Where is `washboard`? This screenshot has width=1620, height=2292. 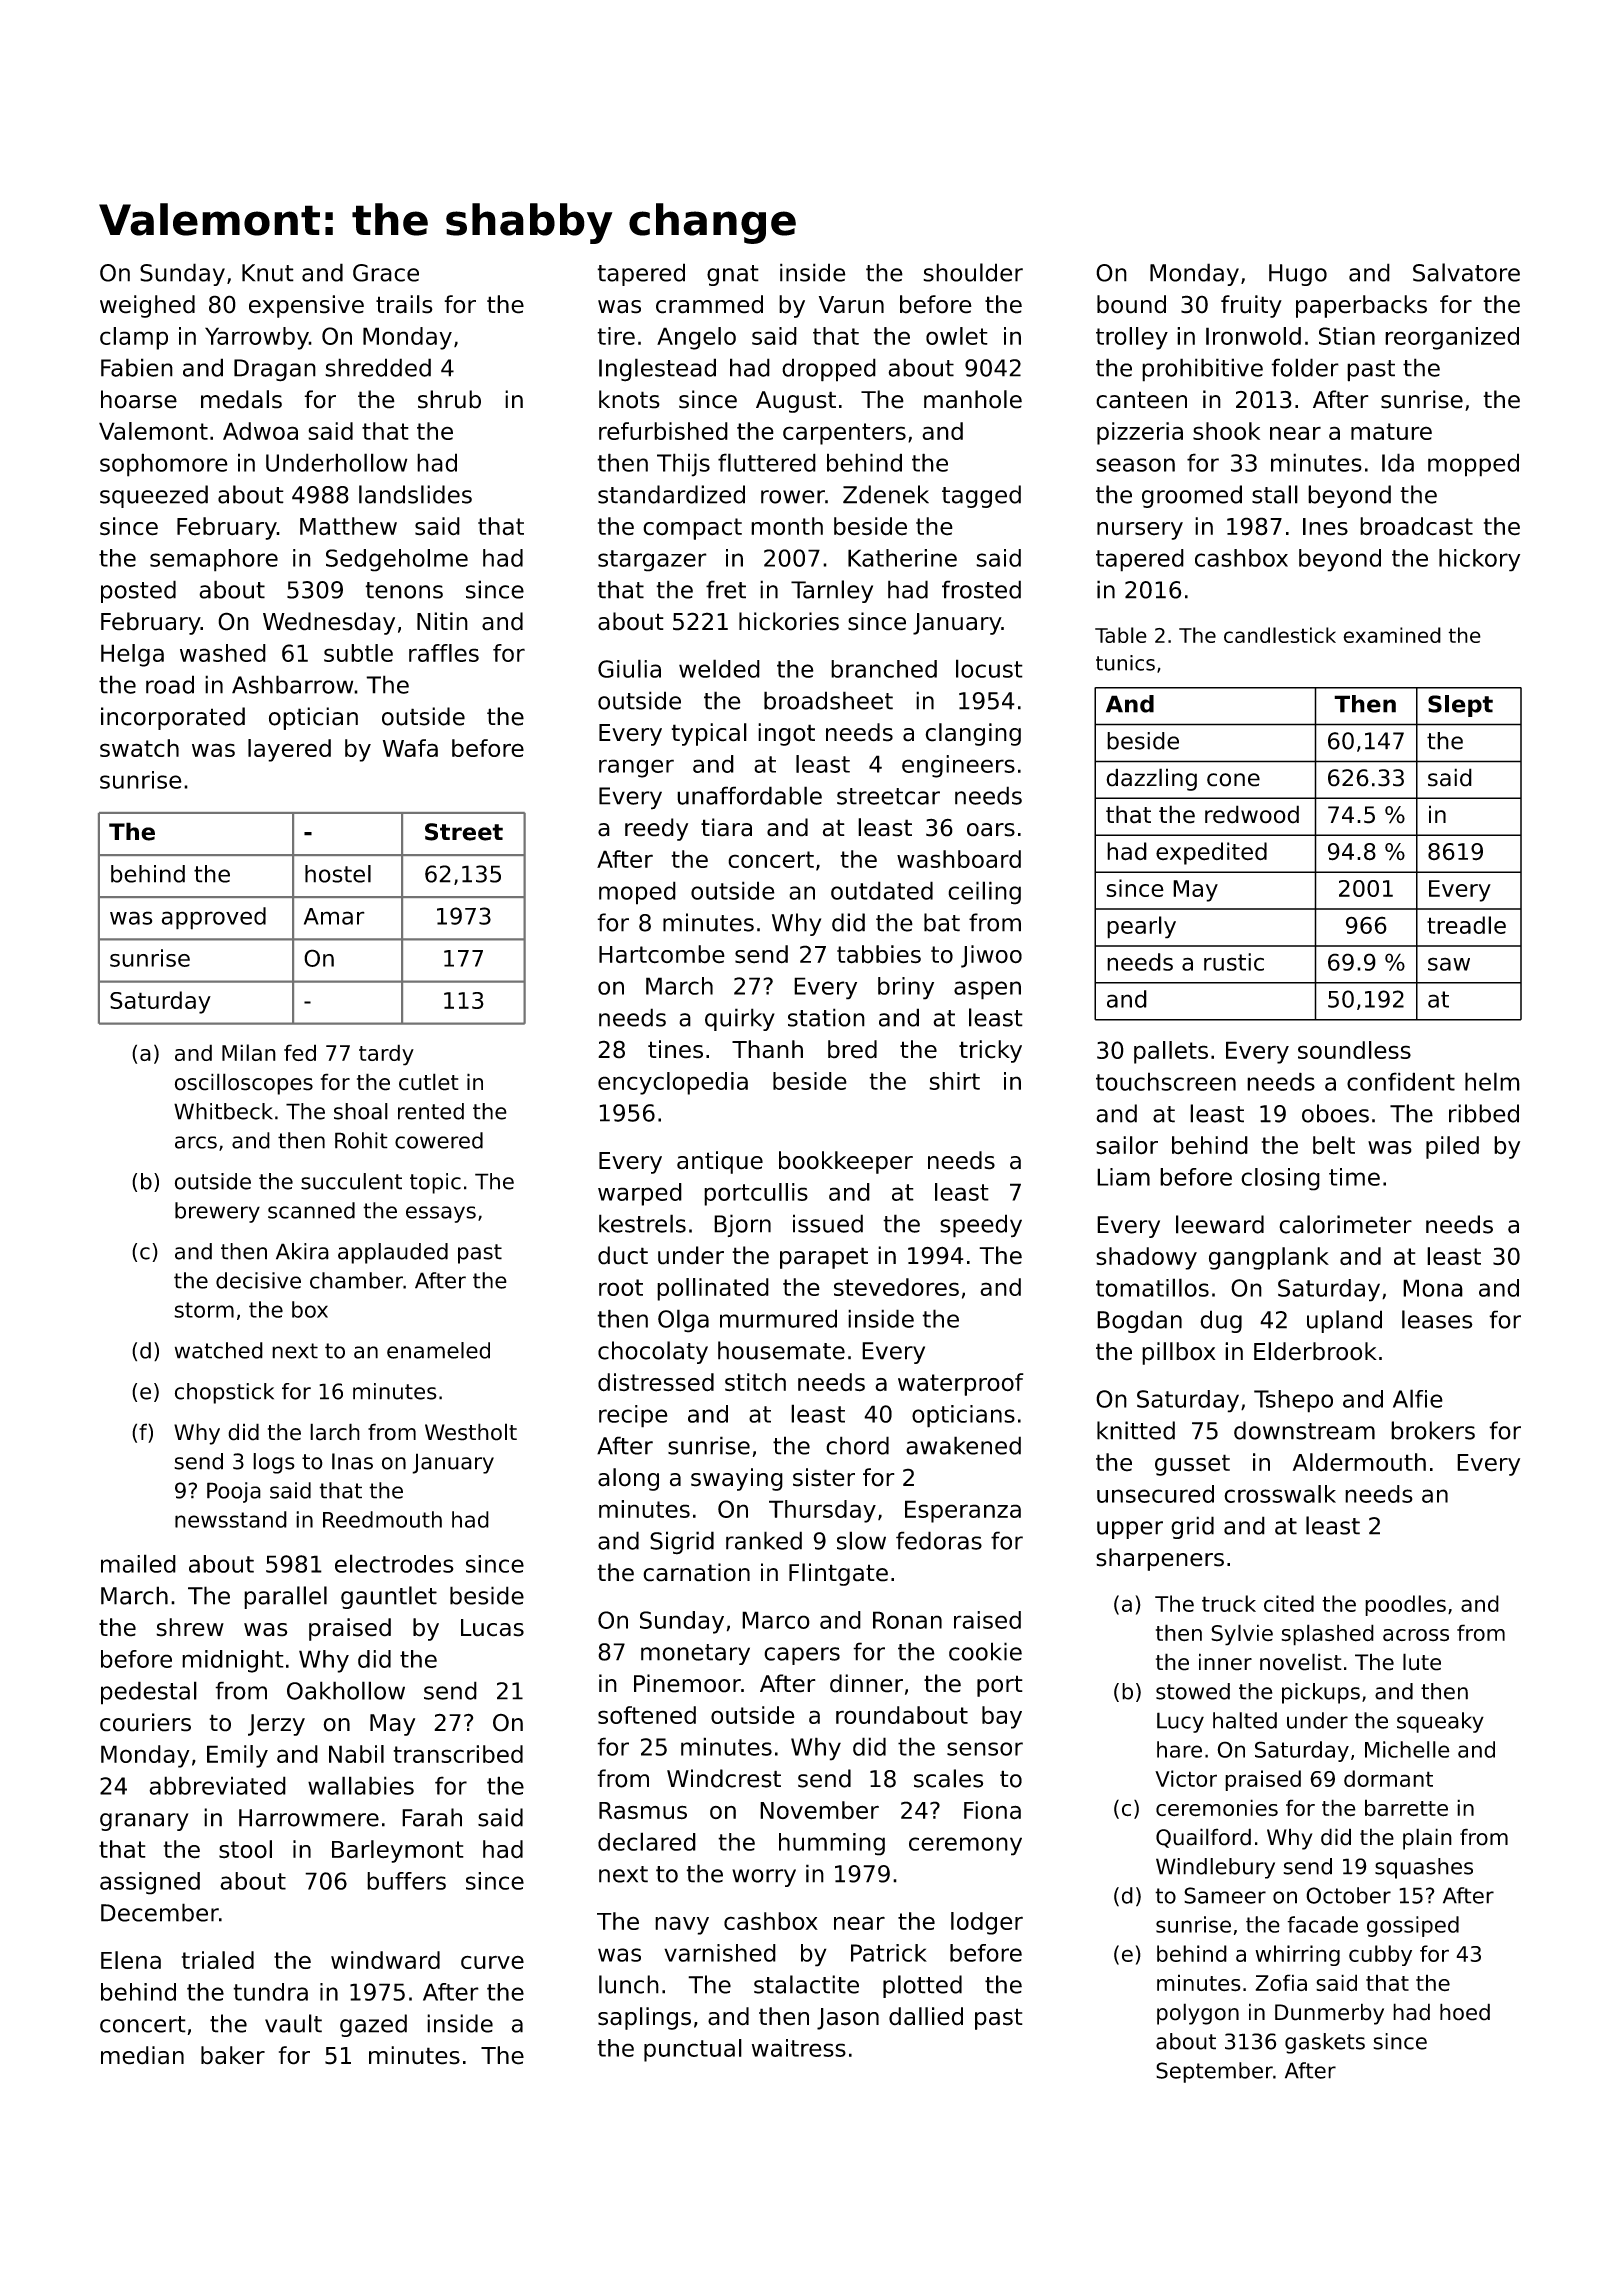
washboard is located at coordinates (959, 859).
